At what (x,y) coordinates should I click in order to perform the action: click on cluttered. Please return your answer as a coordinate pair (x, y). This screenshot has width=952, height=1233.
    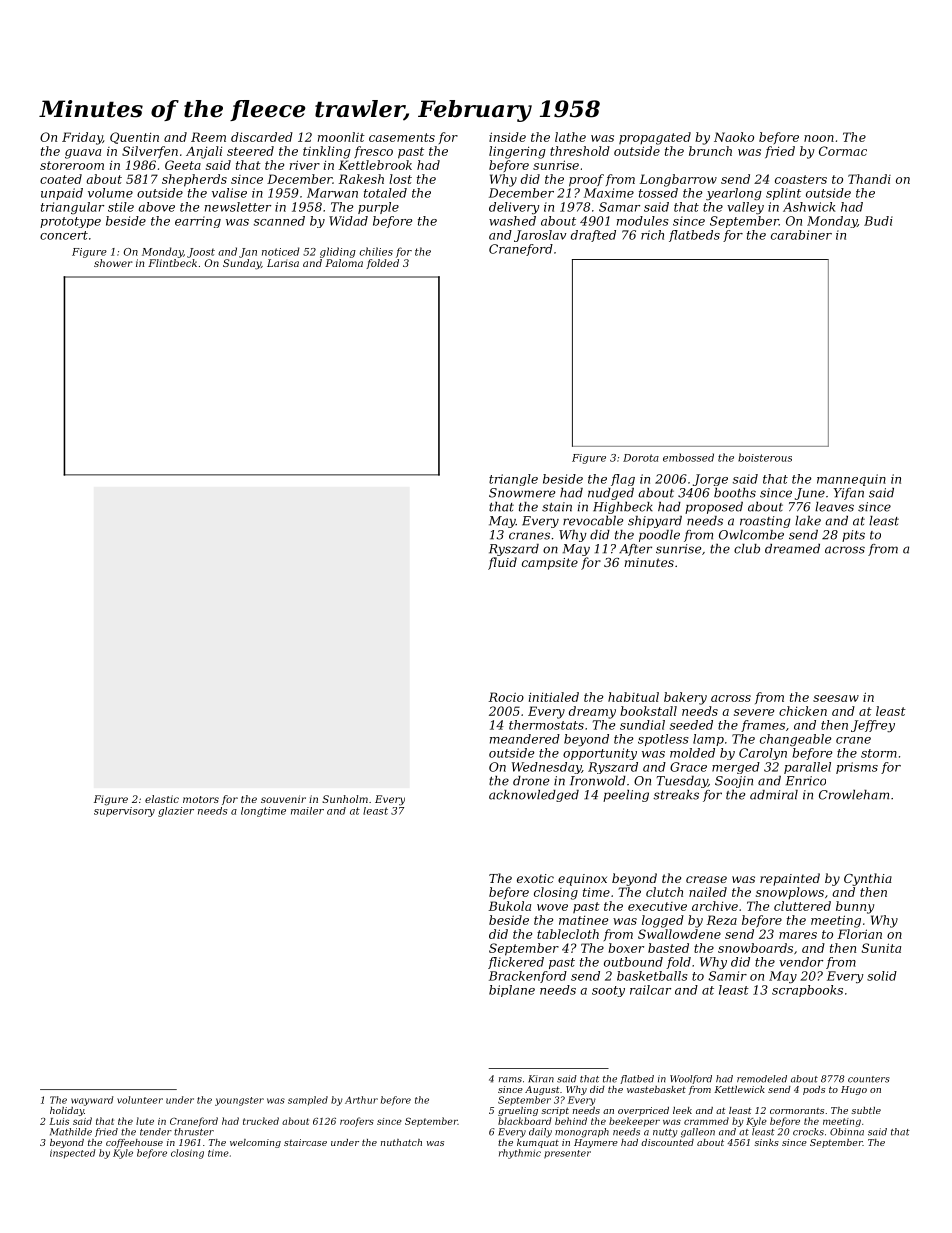
    Looking at the image, I should click on (802, 906).
